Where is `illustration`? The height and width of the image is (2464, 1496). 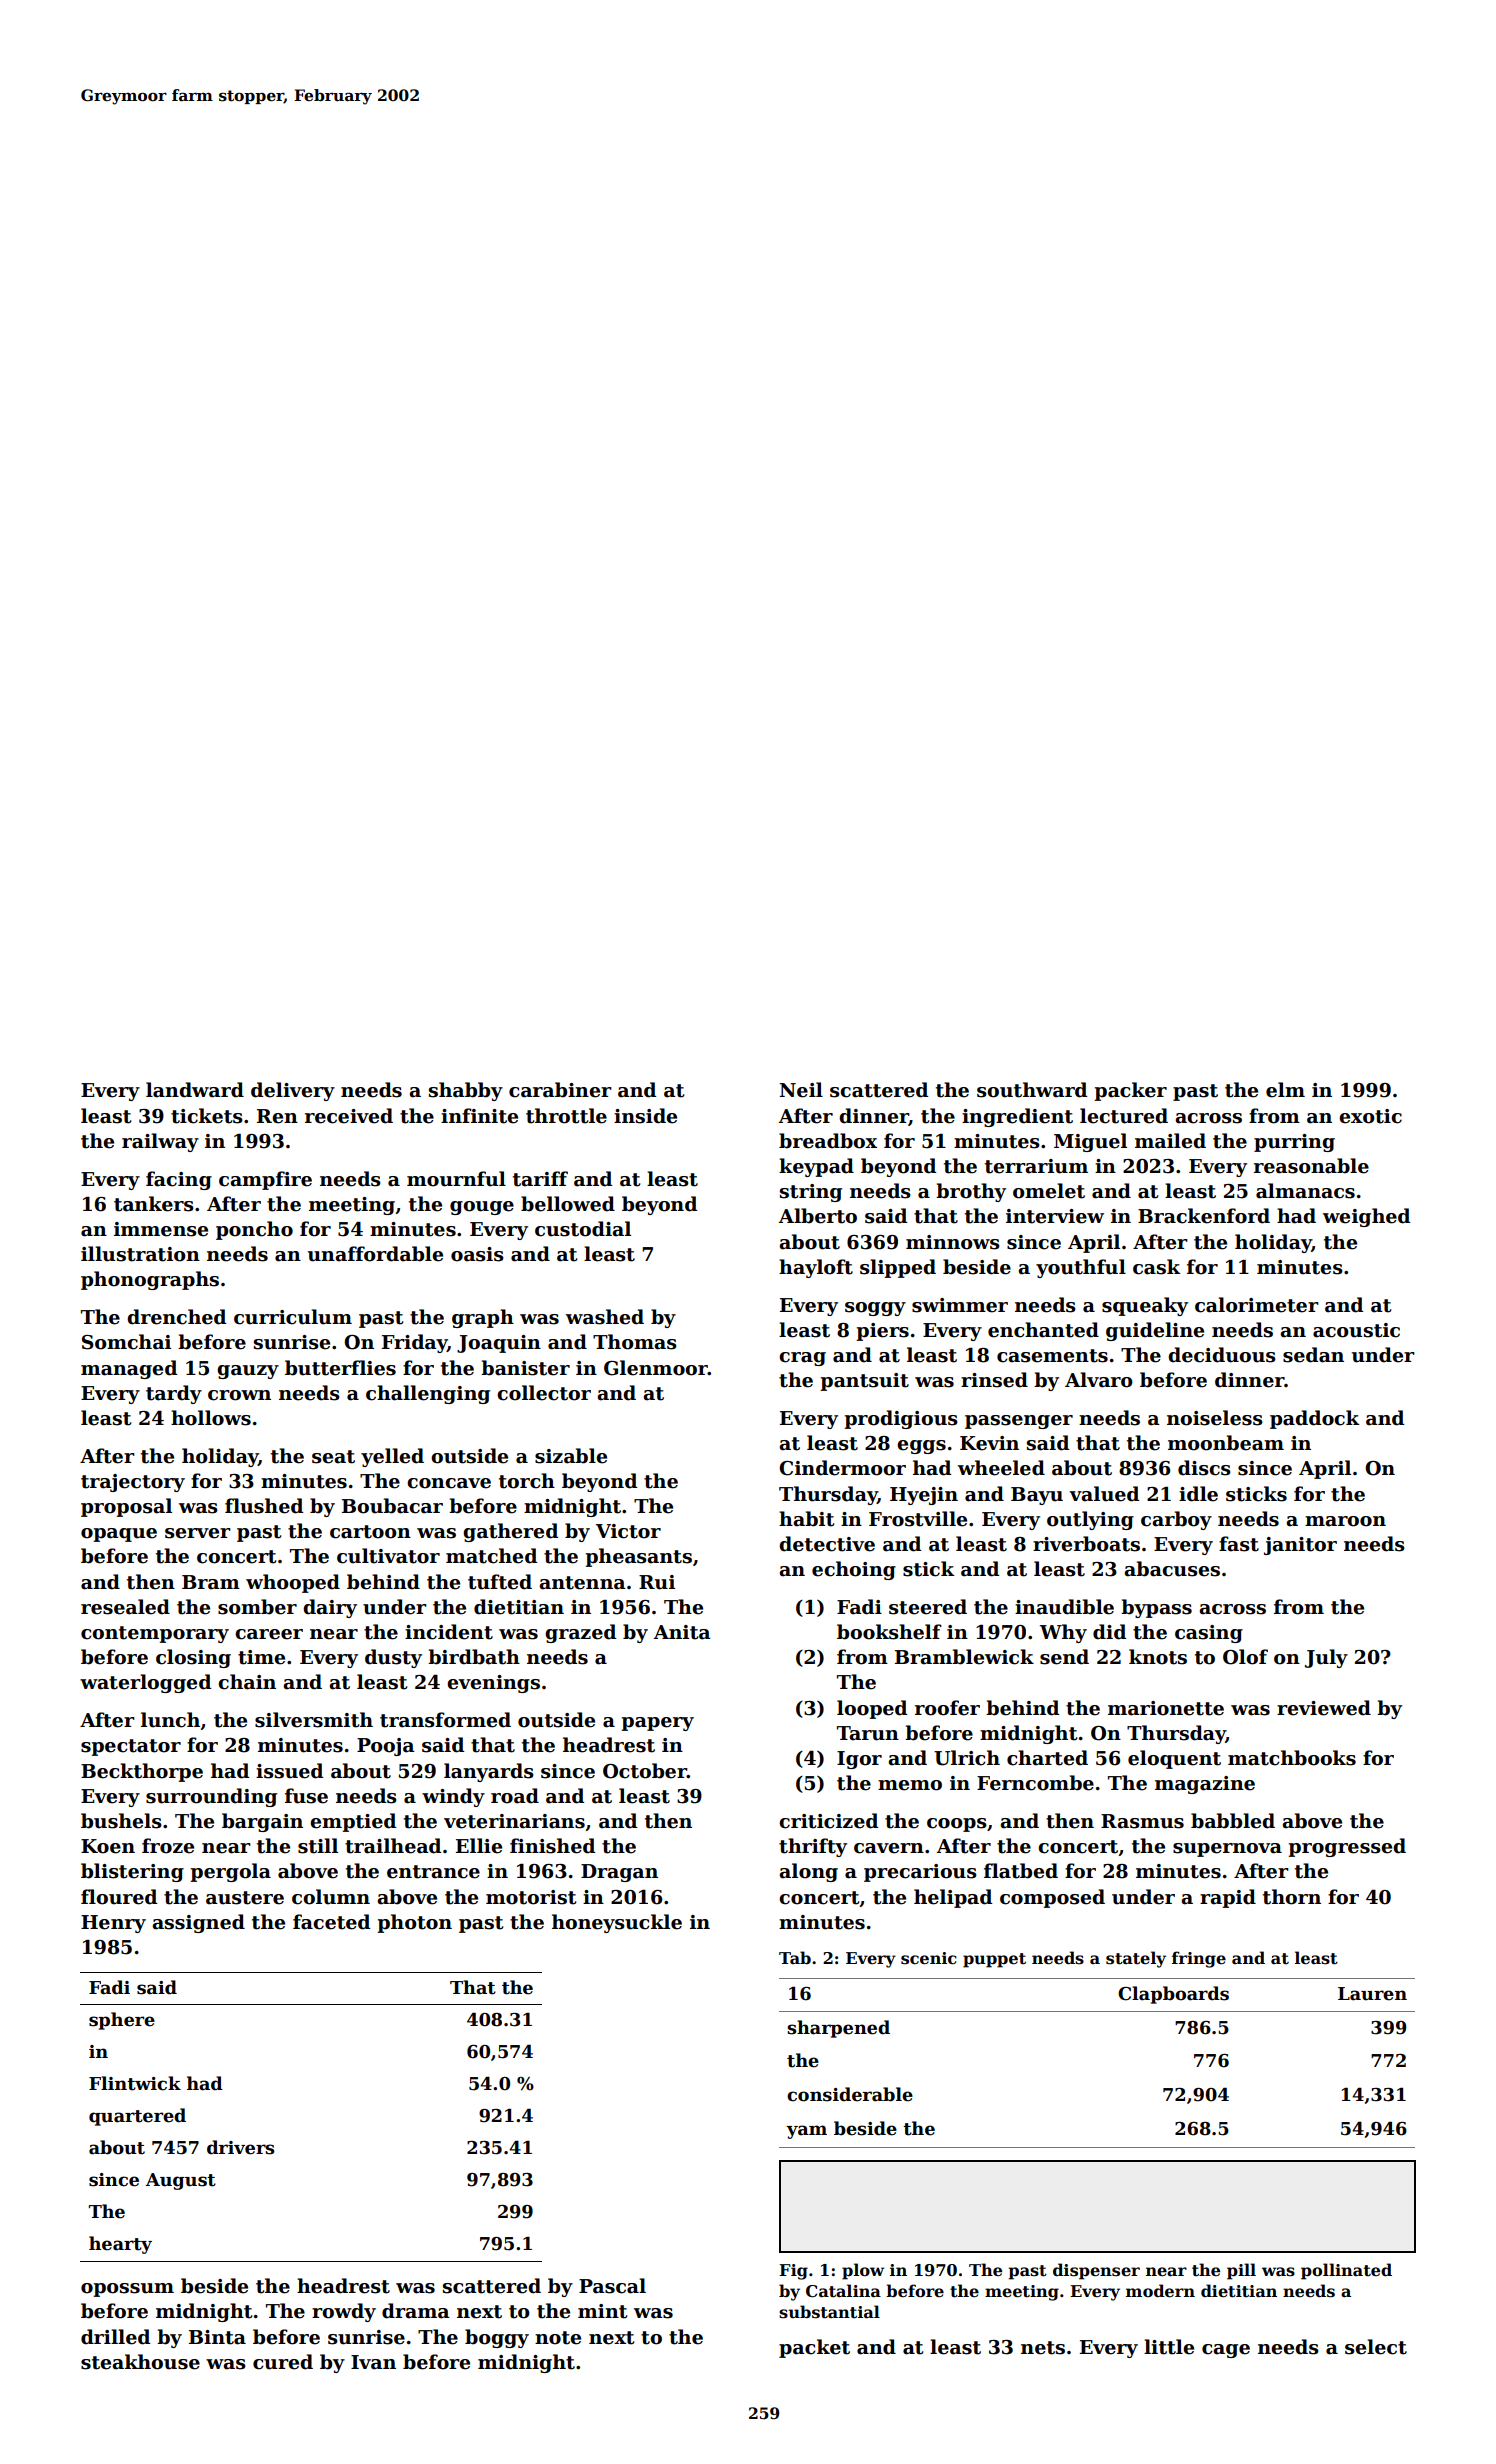
illustration is located at coordinates (140, 1254).
